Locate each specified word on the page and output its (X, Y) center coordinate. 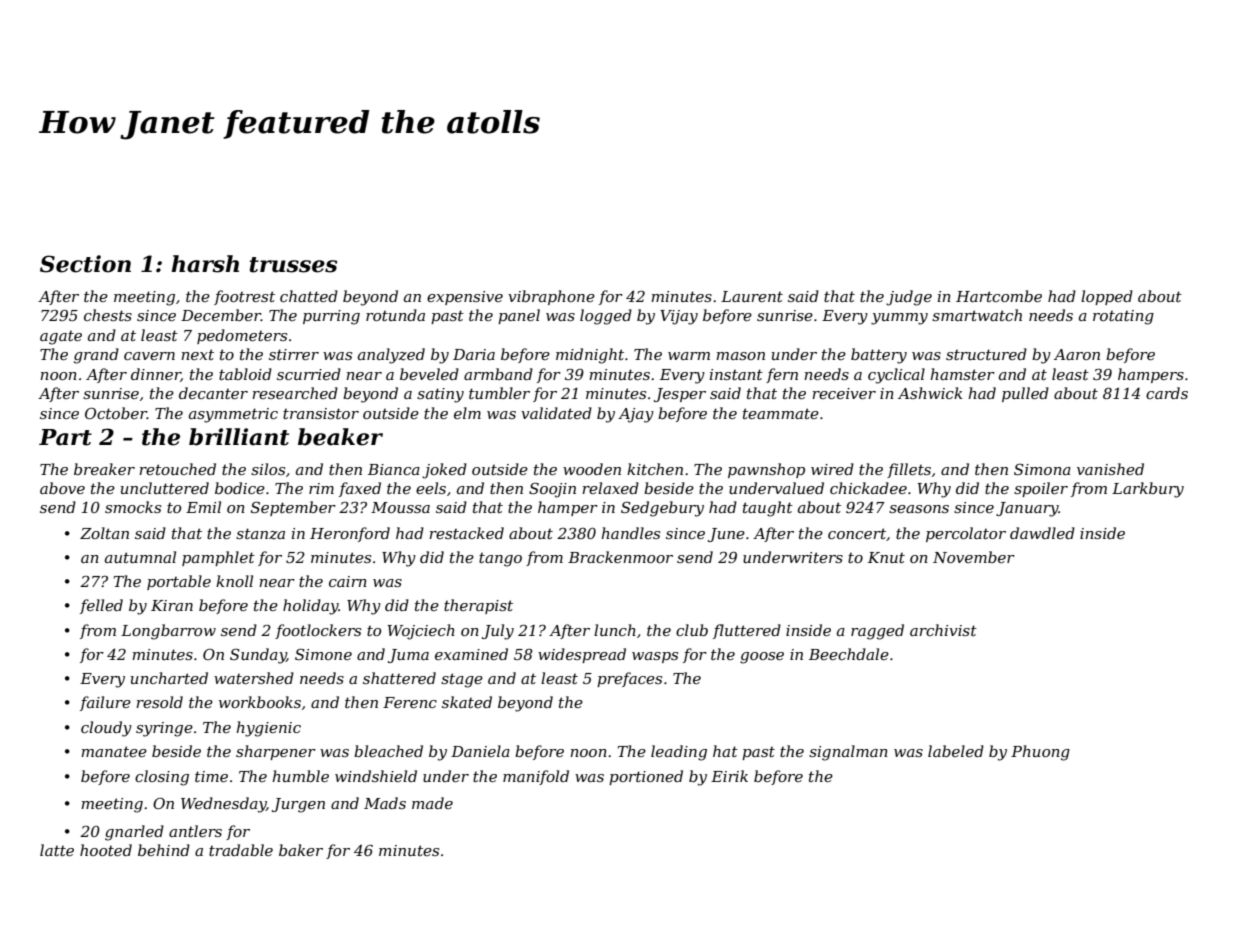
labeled (956, 751)
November (974, 557)
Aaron (1077, 354)
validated (556, 413)
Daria (474, 354)
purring (331, 317)
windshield (376, 776)
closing (162, 778)
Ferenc (410, 702)
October (116, 413)
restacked (466, 533)
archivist (943, 630)
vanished (1110, 469)
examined (471, 654)
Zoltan (104, 533)
